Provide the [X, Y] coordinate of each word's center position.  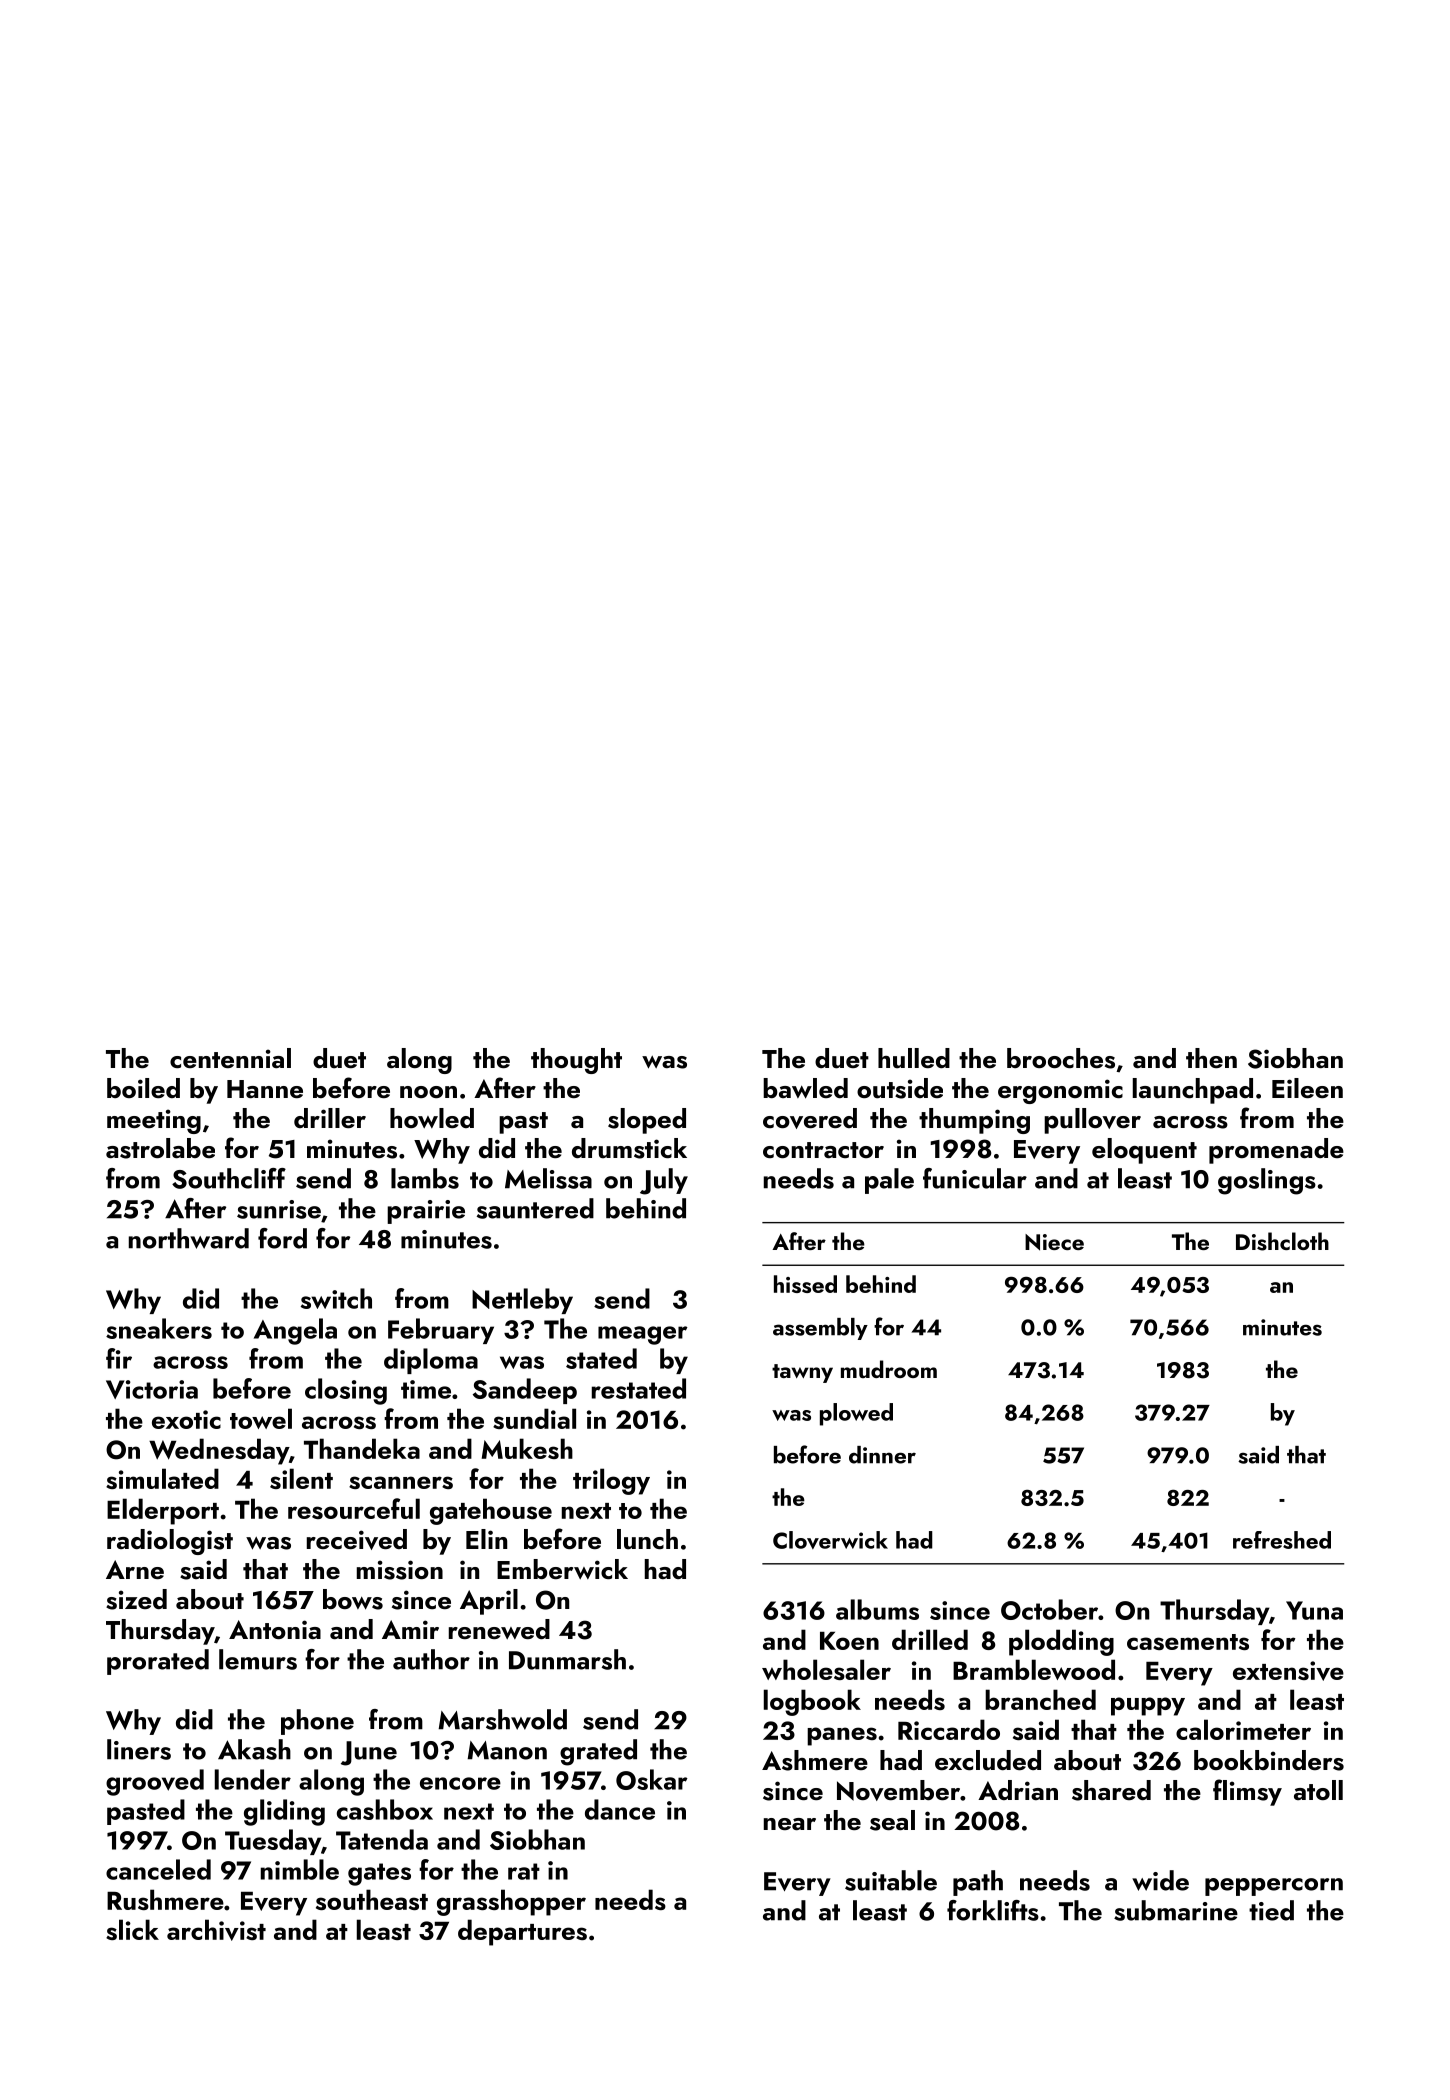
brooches [1061, 1058]
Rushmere [165, 1899]
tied [1271, 1910]
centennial [230, 1058]
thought [576, 1061]
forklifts [993, 1910]
